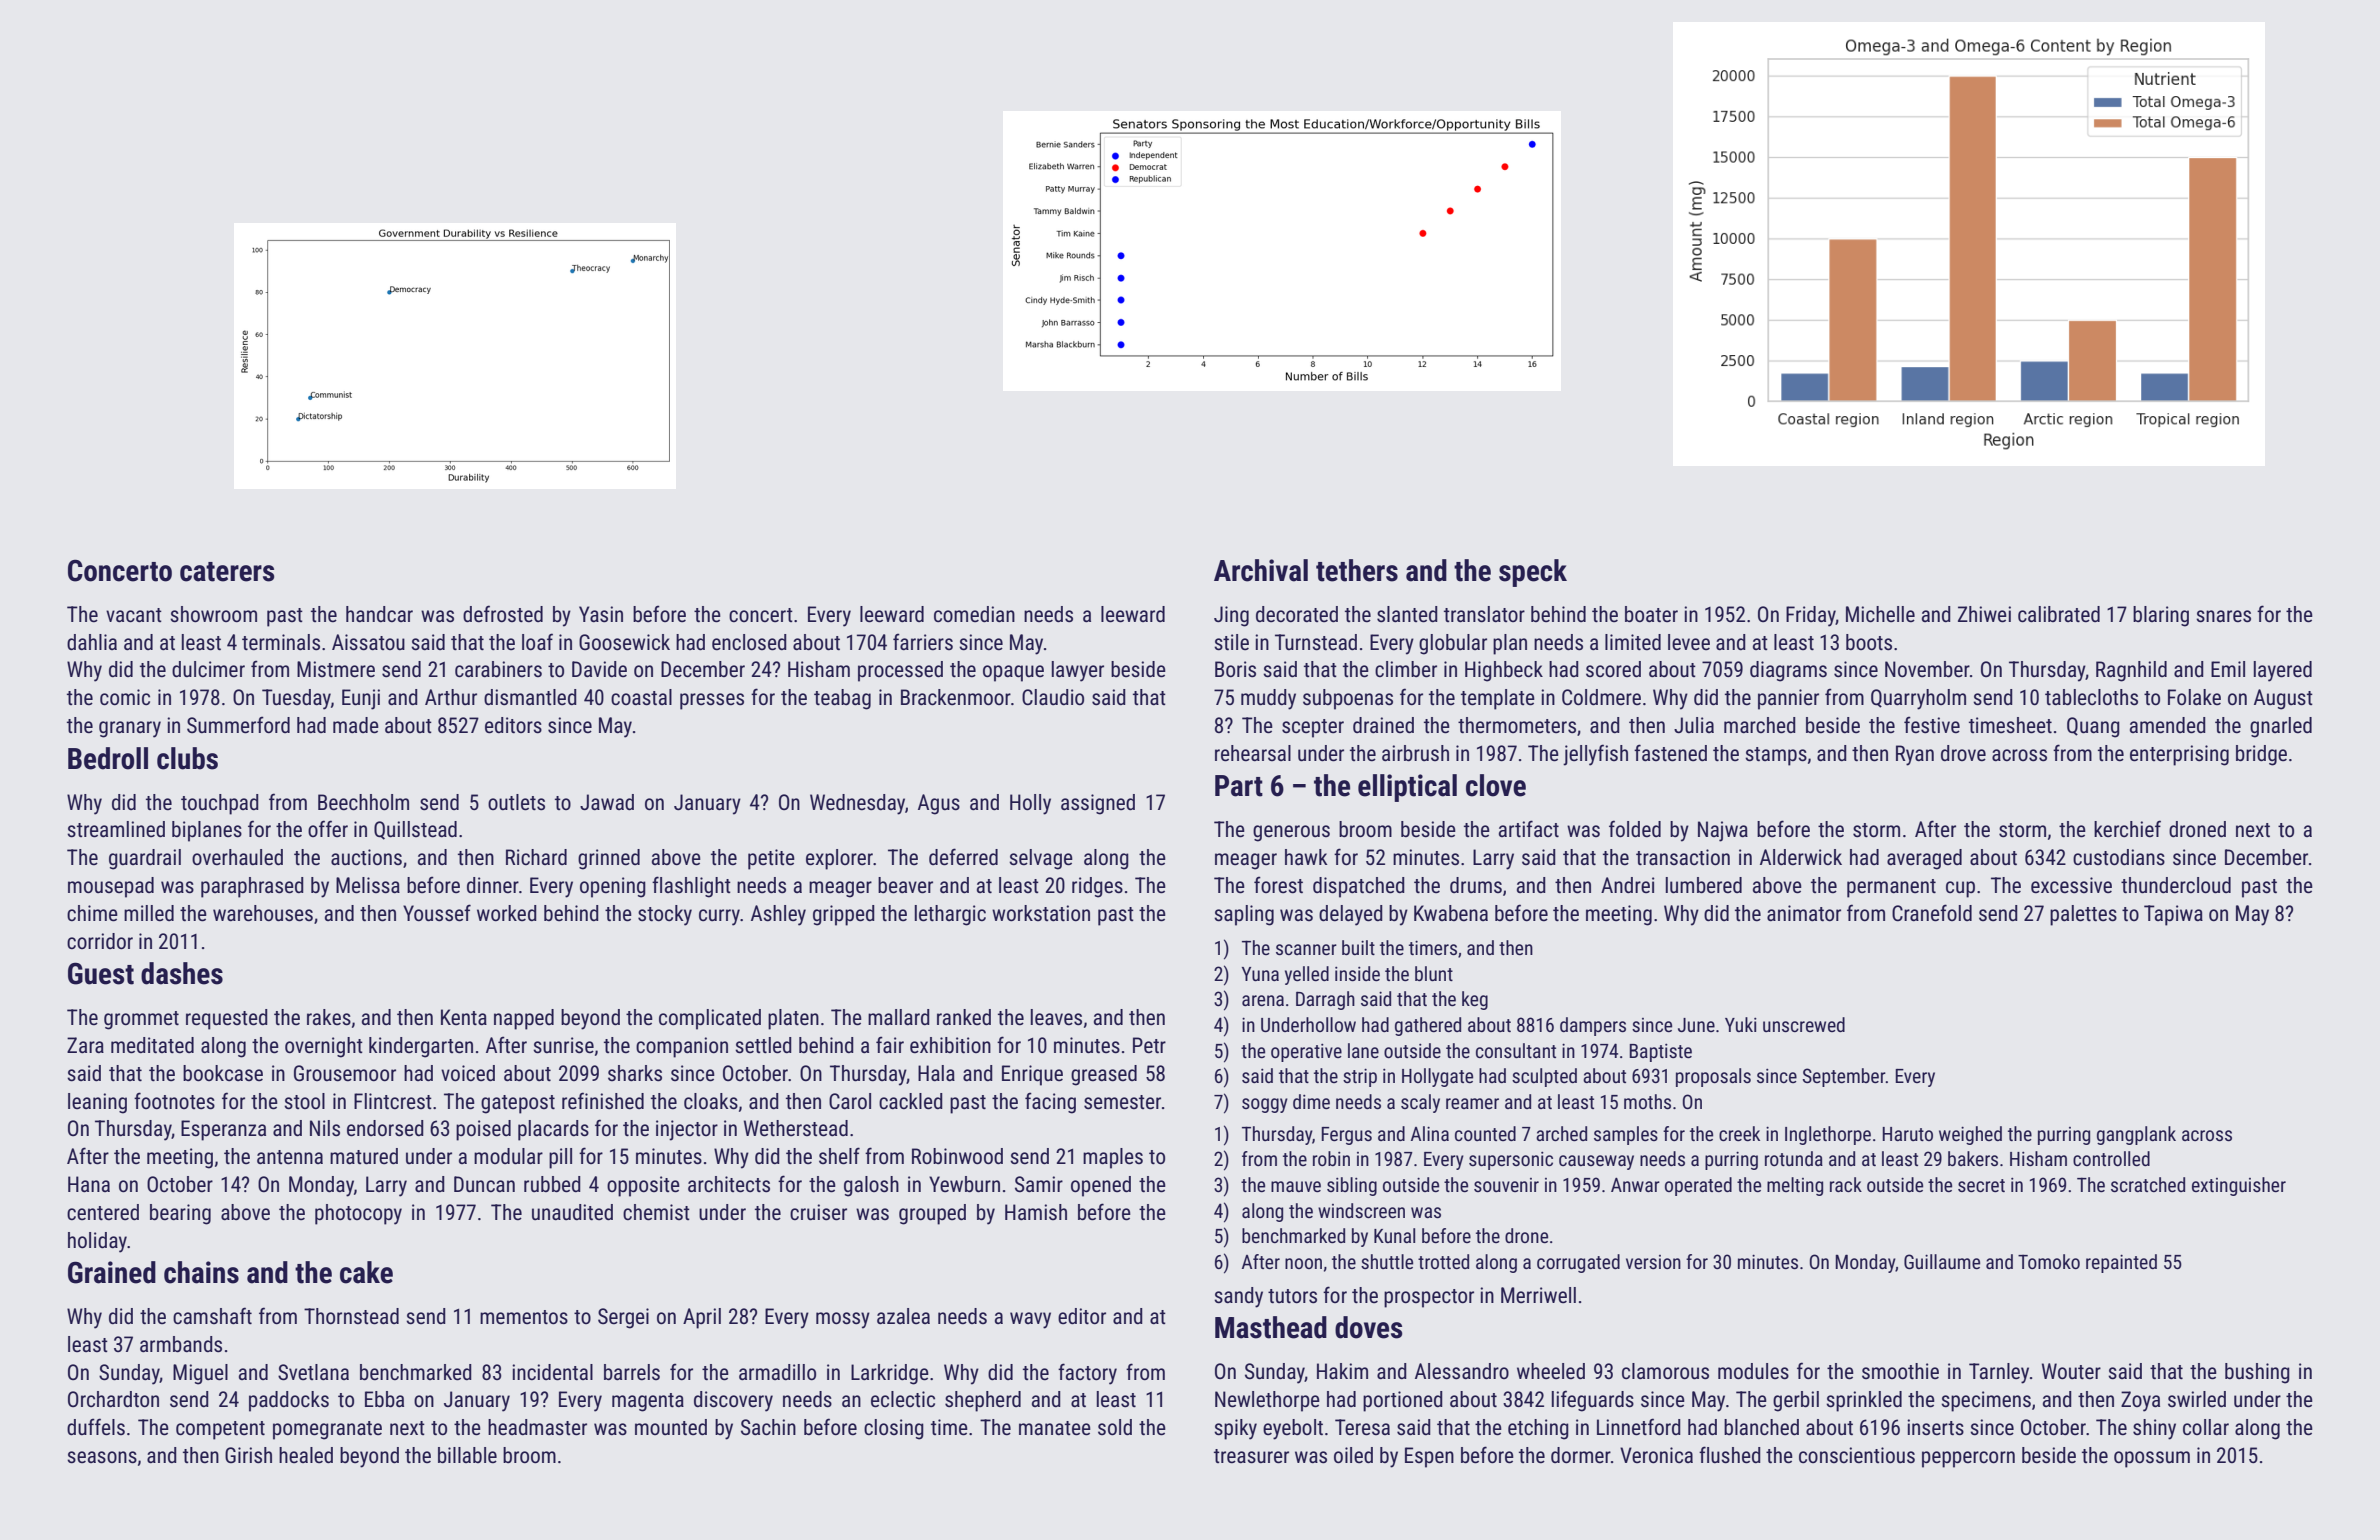  I want to click on Zhiwei, so click(1984, 614).
